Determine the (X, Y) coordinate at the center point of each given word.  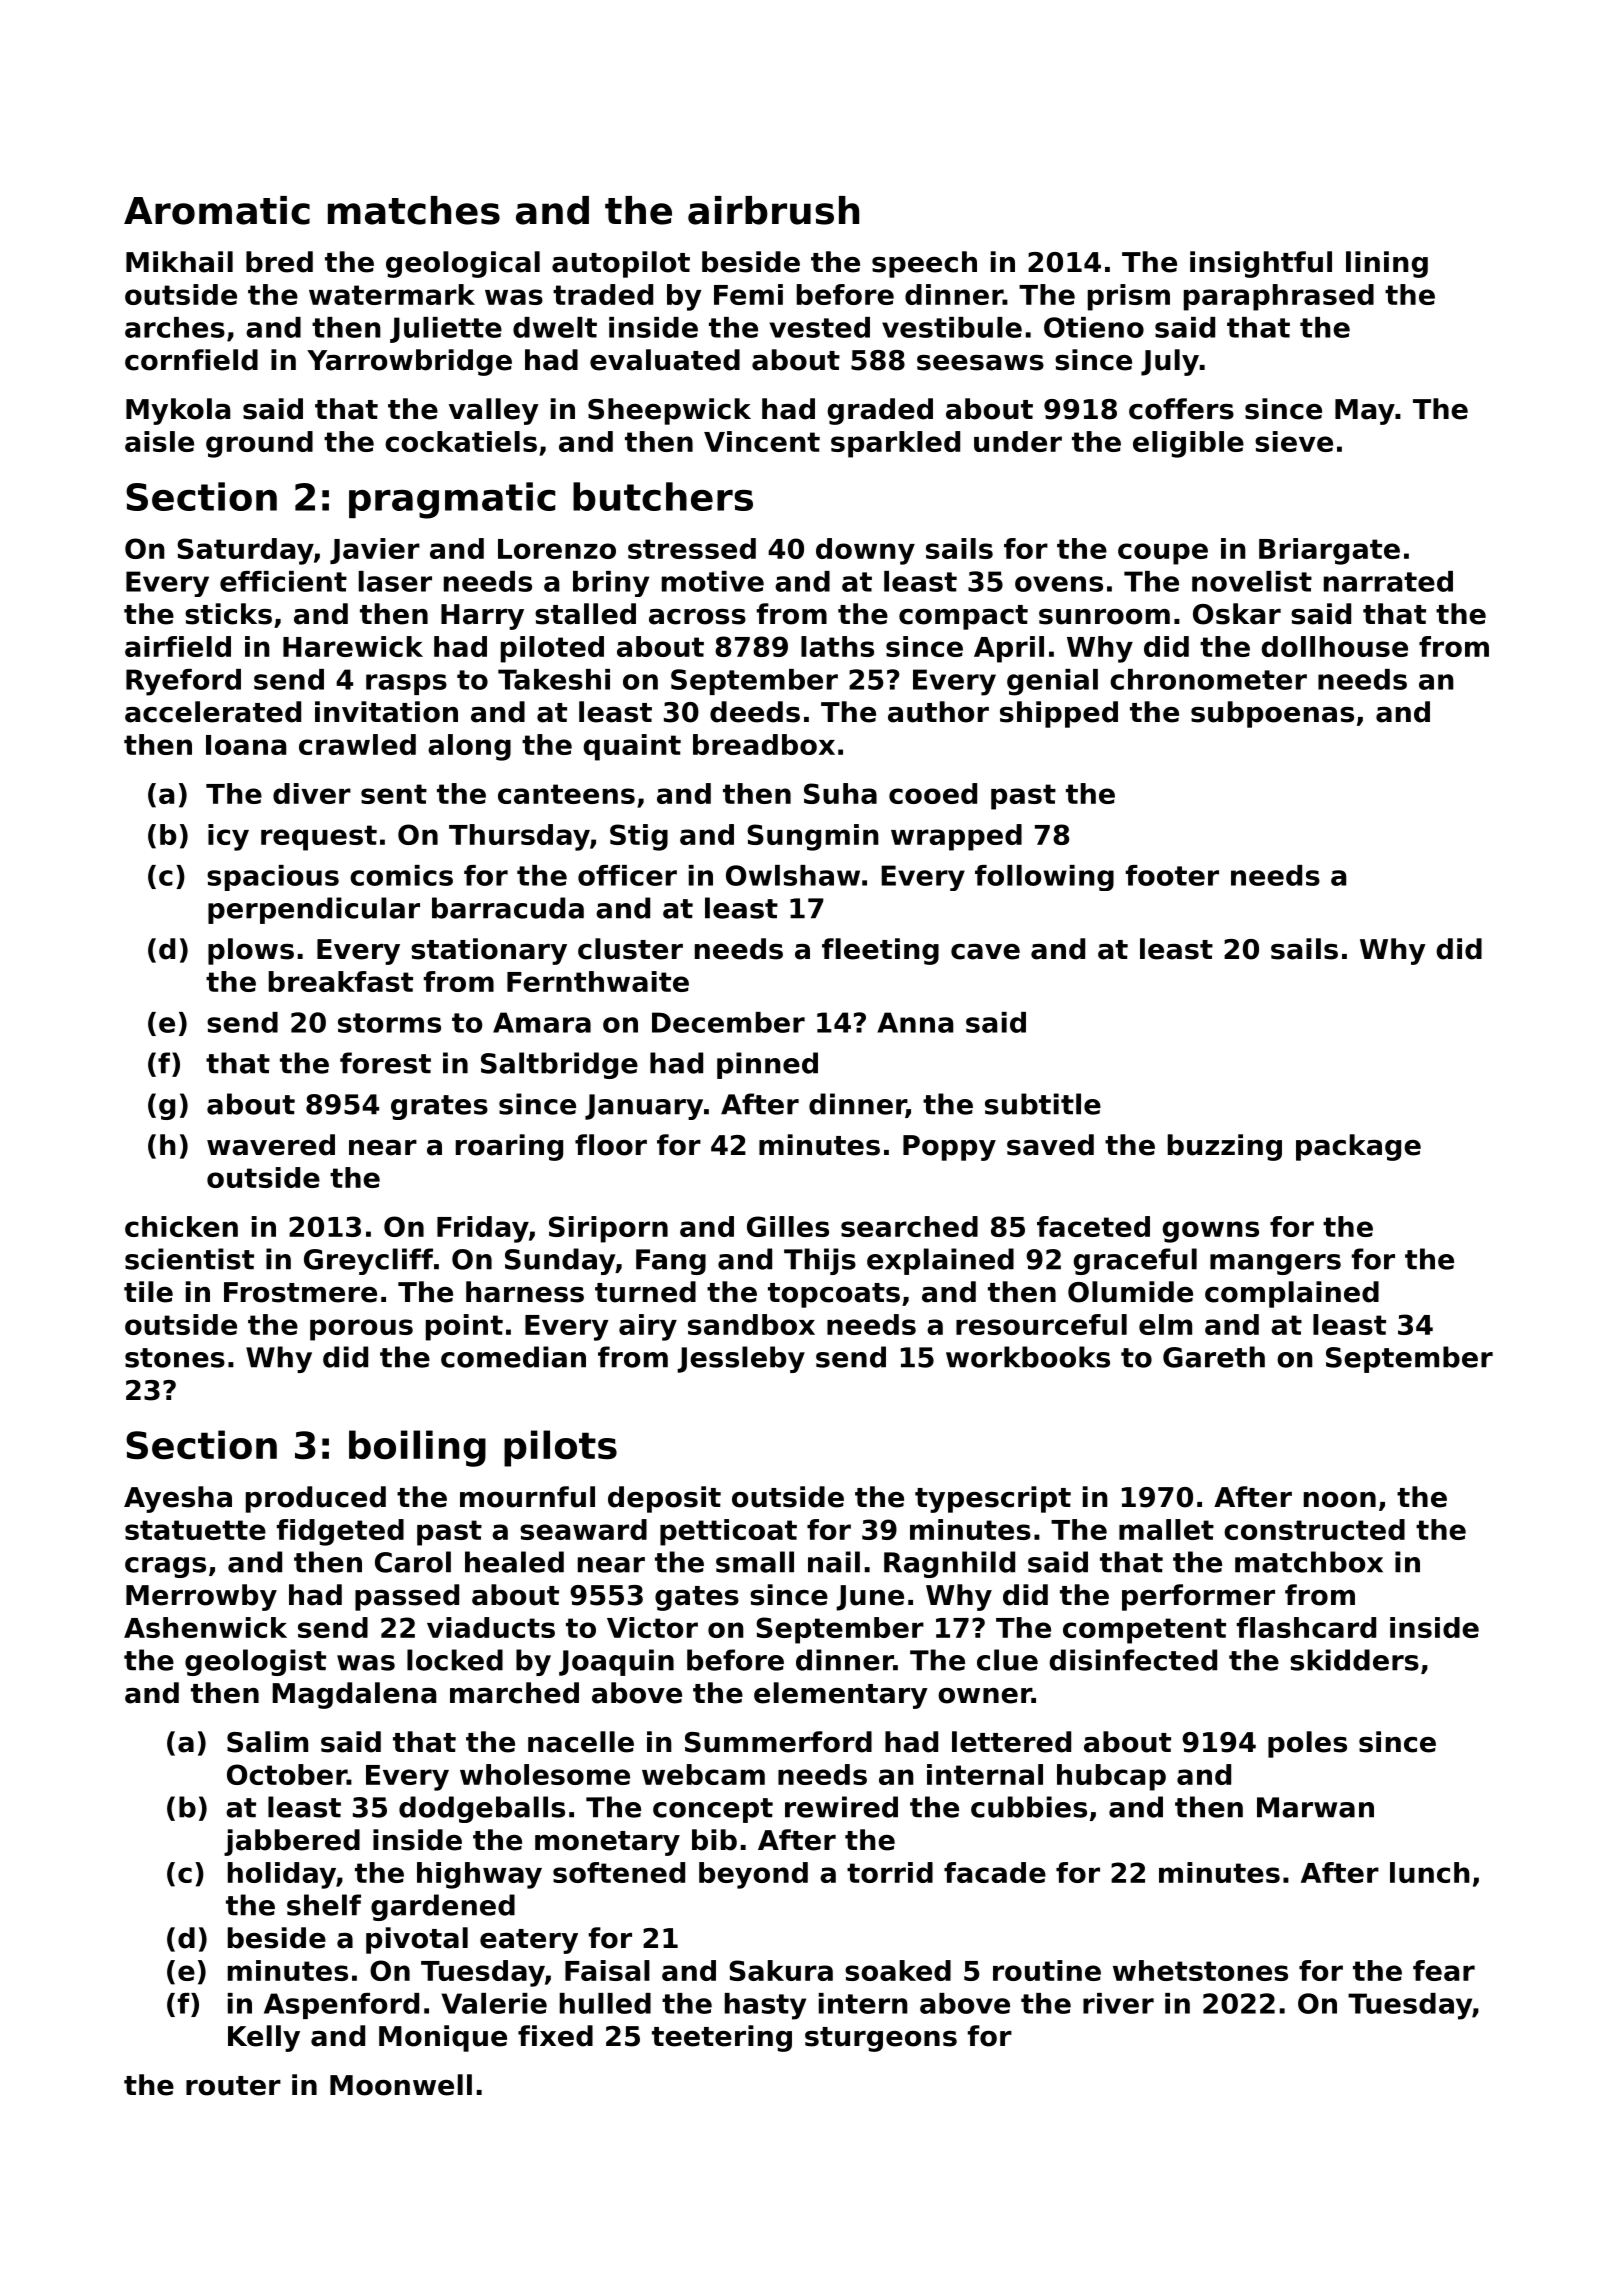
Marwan (1315, 1807)
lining (1387, 264)
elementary (841, 1695)
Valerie (494, 2003)
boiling (417, 1448)
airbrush (773, 210)
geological (463, 264)
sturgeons (881, 2039)
